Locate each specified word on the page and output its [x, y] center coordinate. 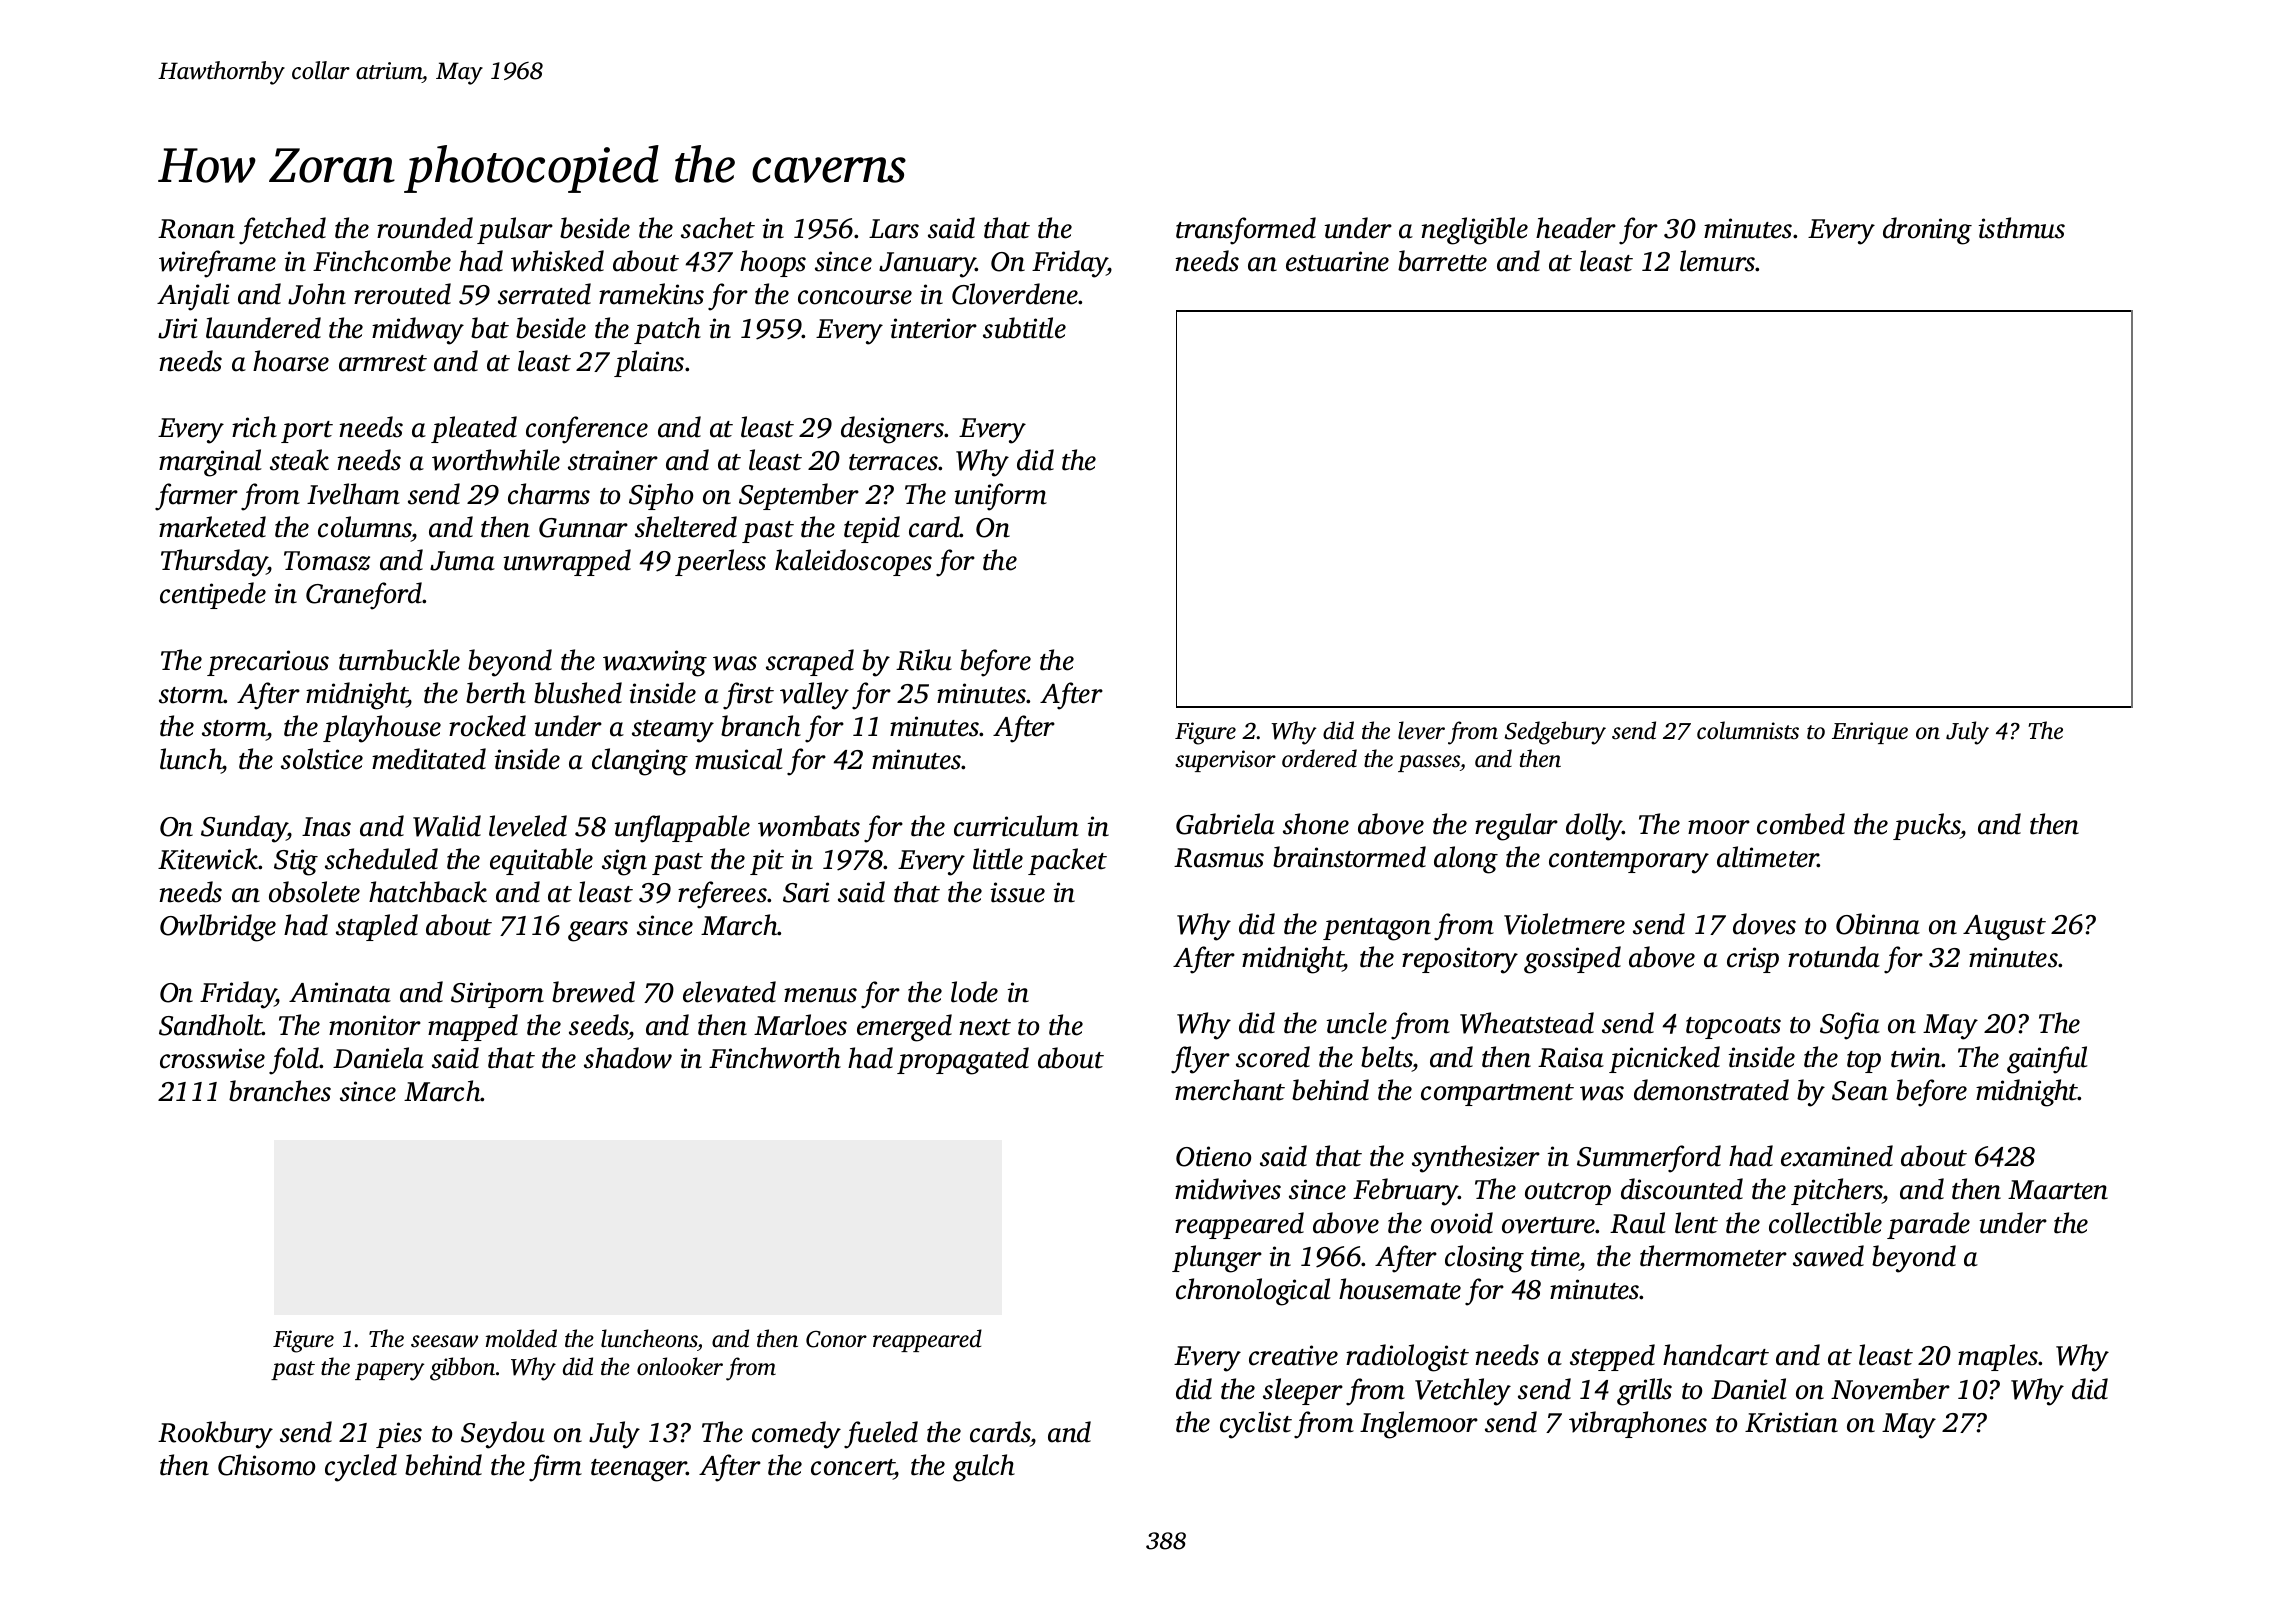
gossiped [1572, 960]
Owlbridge [218, 928]
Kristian [1791, 1422]
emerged [904, 1028]
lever [1421, 730]
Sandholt [211, 1025]
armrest [383, 363]
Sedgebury [1555, 733]
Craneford [364, 596]
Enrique [1870, 733]
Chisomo [266, 1465]
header [1576, 228]
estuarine [1337, 261]
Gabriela [1225, 824]
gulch [984, 1468]
